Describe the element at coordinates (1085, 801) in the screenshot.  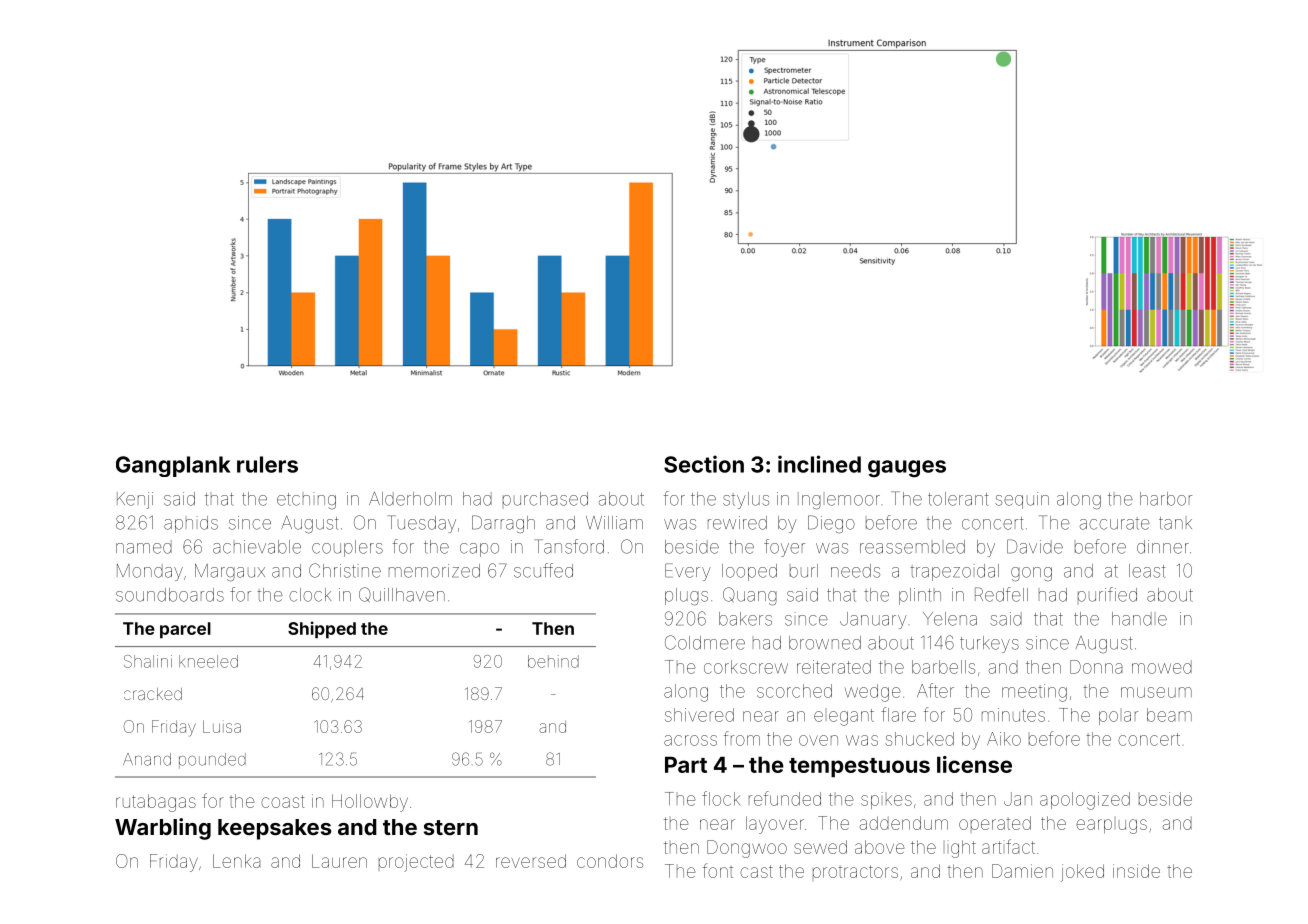
I see `apologized` at that location.
